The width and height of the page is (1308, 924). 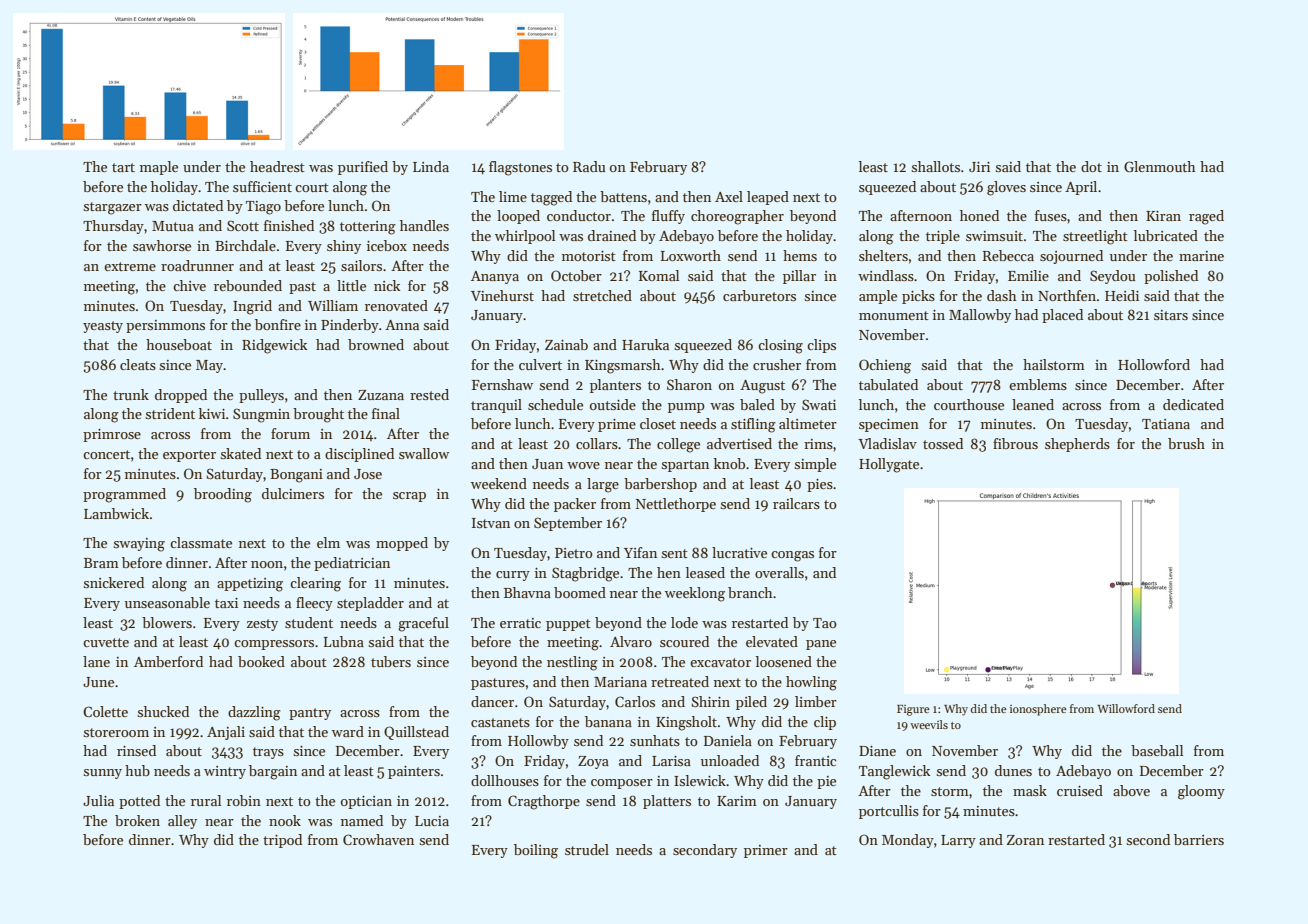 I want to click on Ochieng, so click(x=885, y=366).
